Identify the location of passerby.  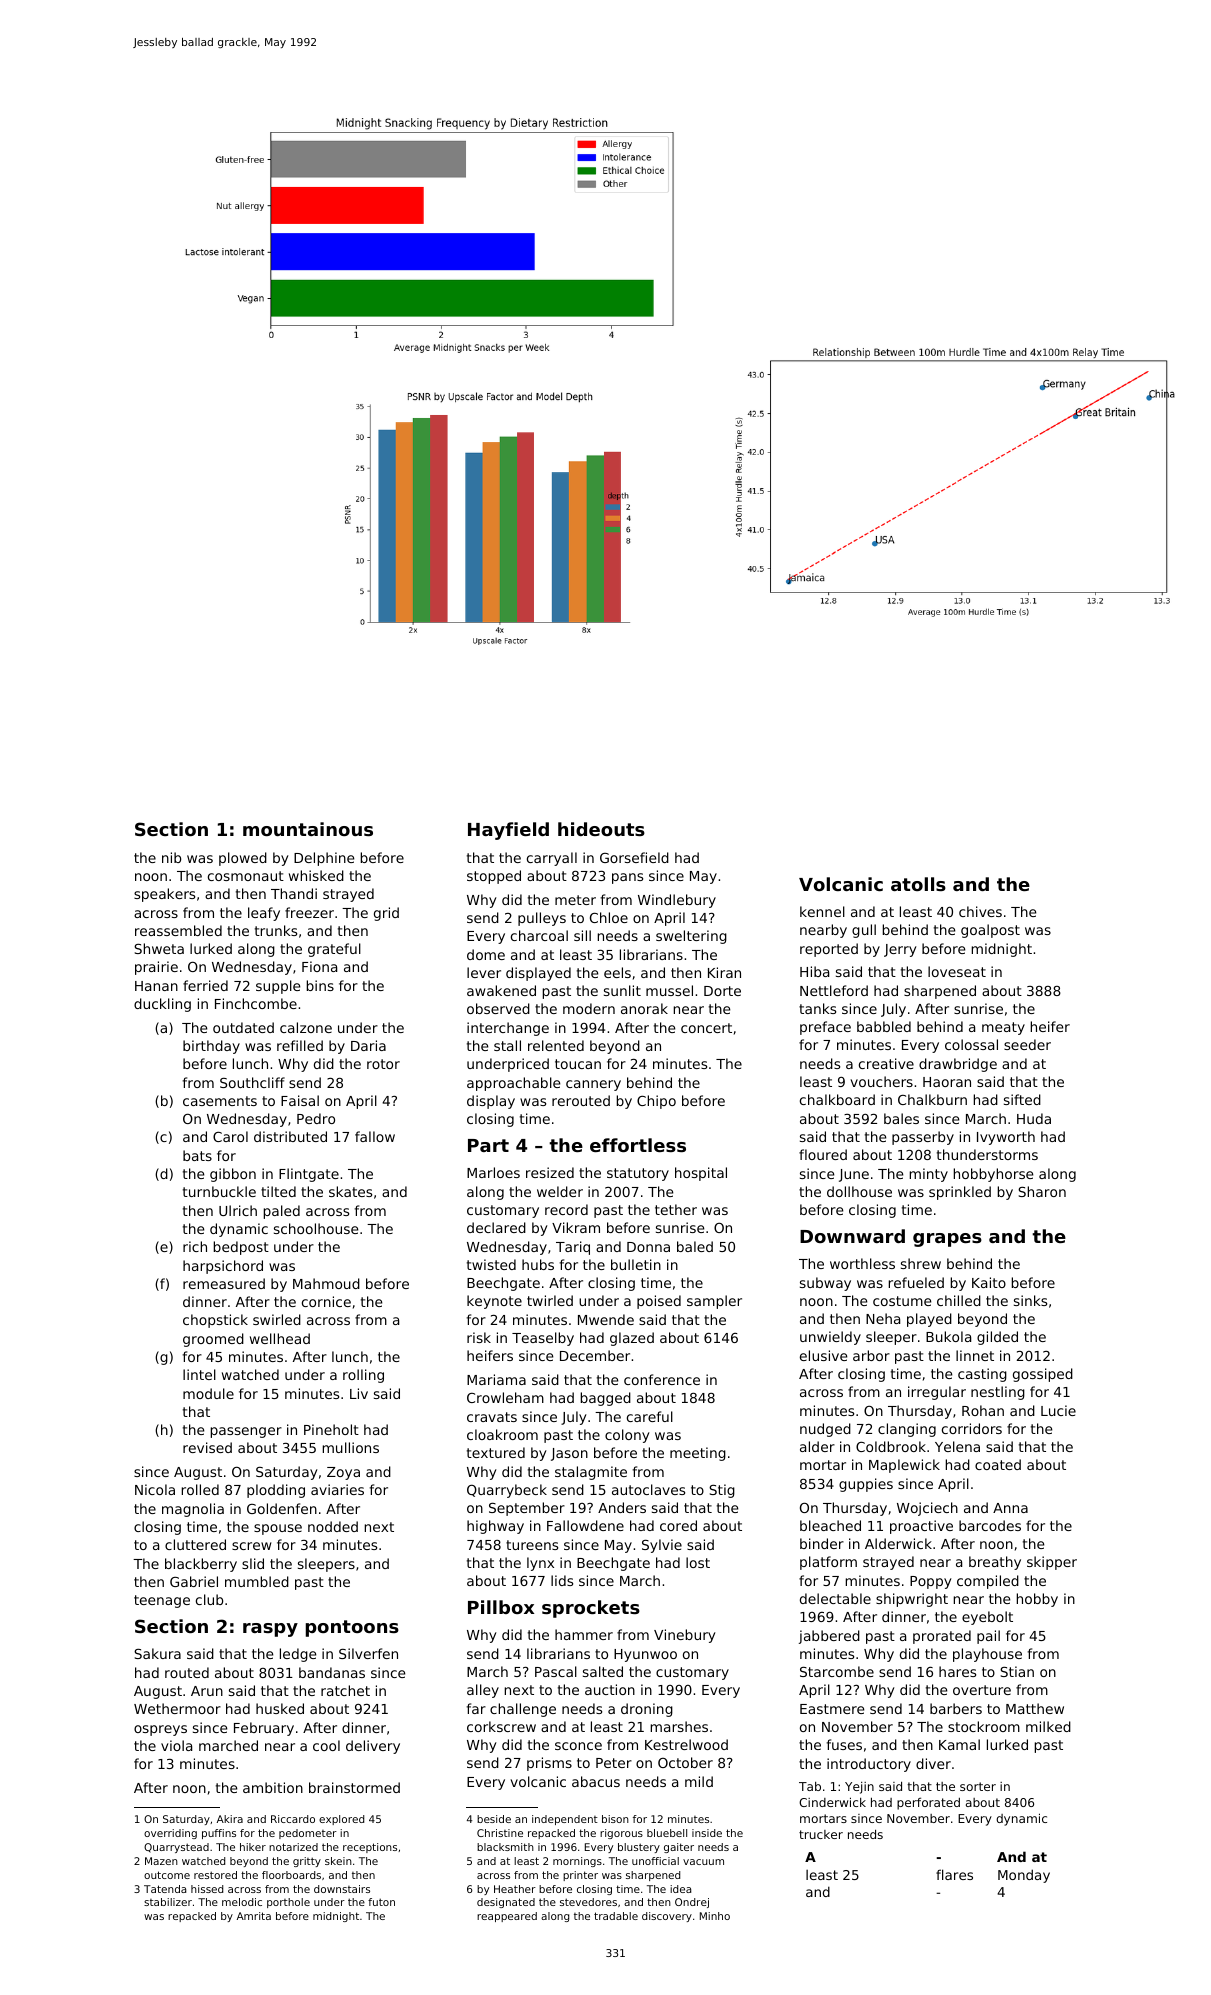
(923, 1138).
